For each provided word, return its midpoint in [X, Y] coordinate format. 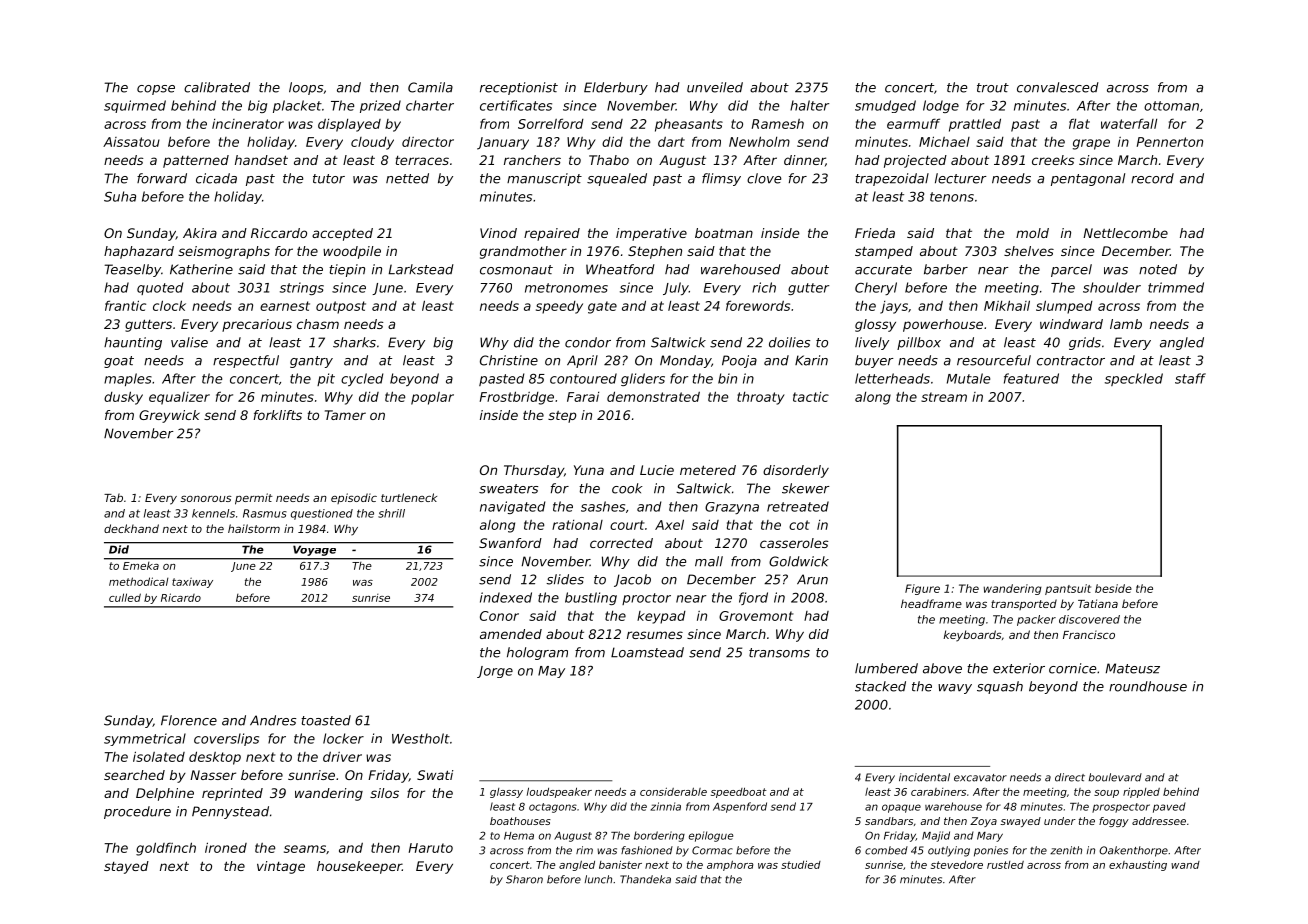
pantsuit [1068, 589]
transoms [779, 653]
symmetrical [145, 739]
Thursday [534, 471]
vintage [281, 867]
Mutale [968, 378]
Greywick [169, 416]
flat [1079, 123]
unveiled [715, 87]
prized [380, 106]
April [582, 361]
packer [1036, 620]
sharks [354, 342]
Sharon [524, 879]
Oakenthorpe [1133, 851]
